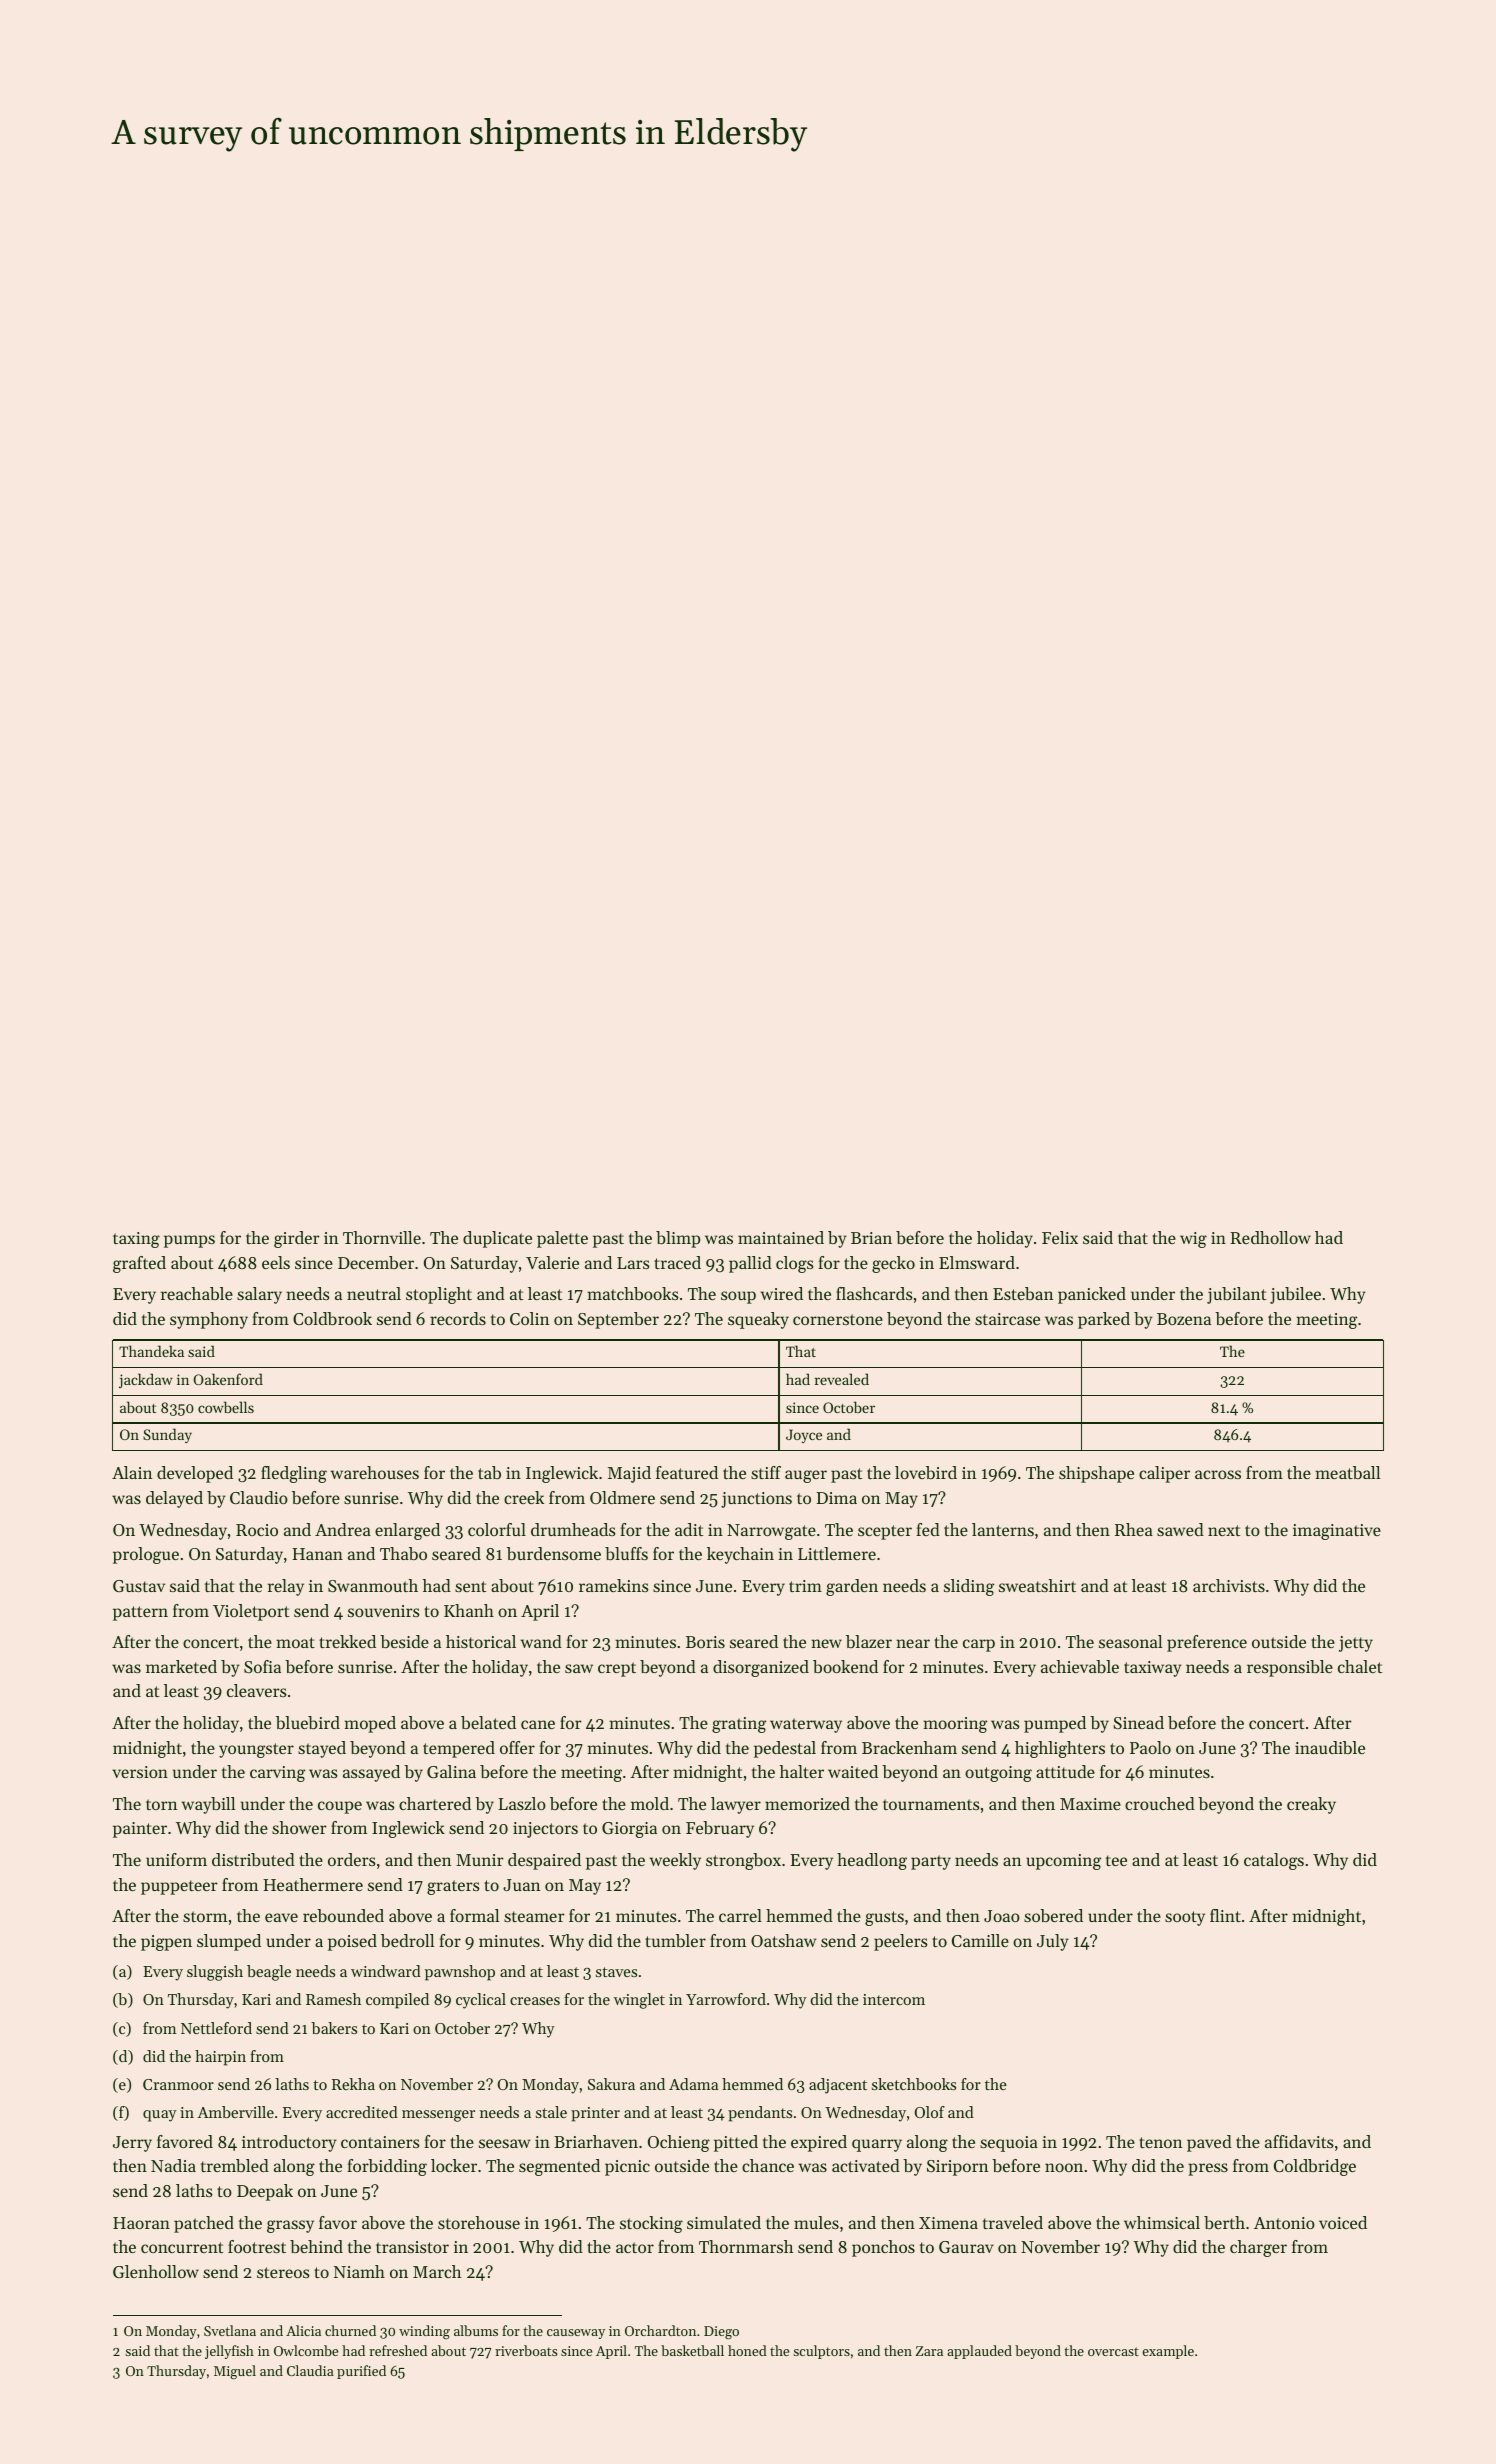  I want to click on uniform, so click(176, 1859).
